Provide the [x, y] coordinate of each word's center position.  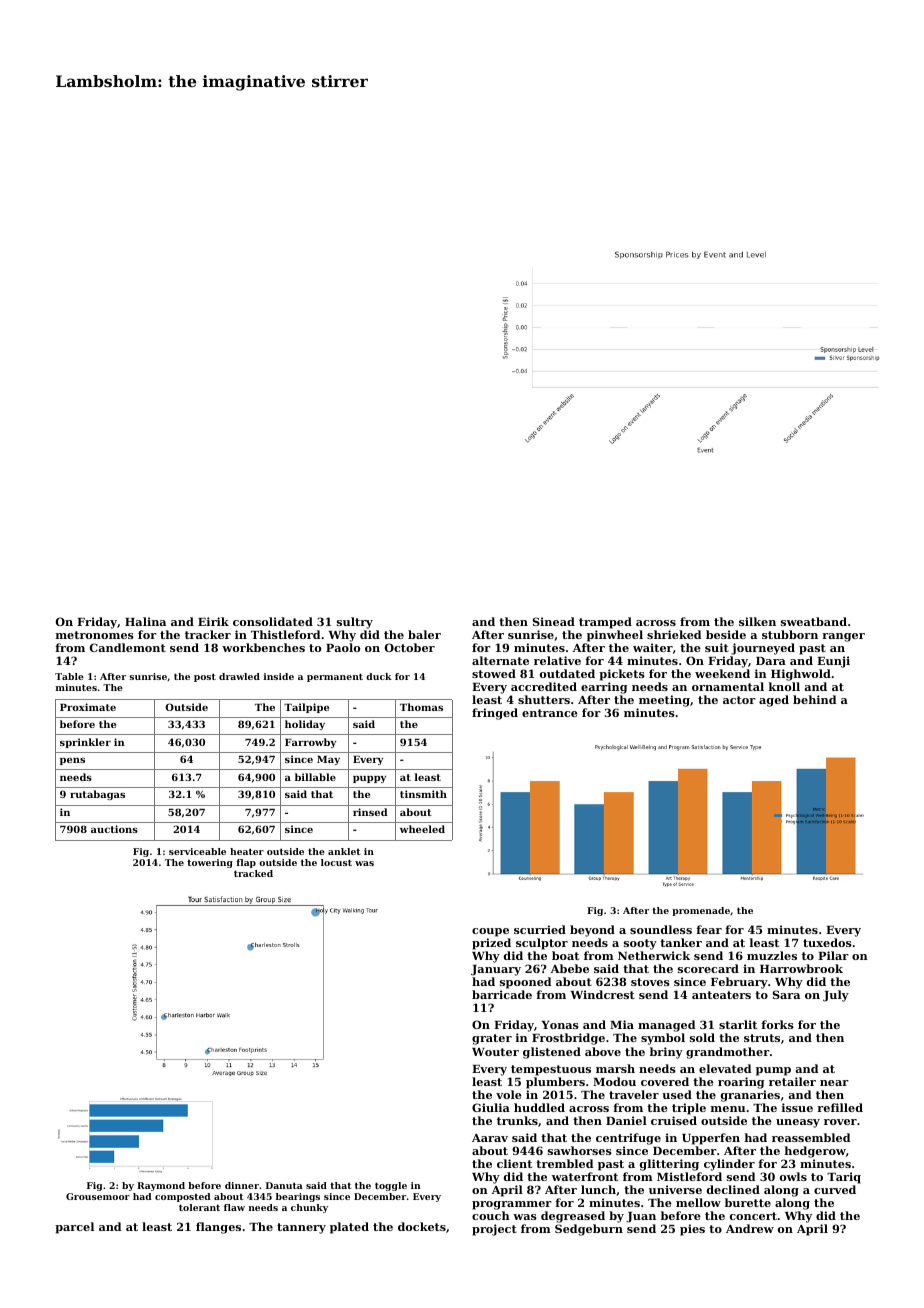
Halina [145, 621]
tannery [301, 1228]
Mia [622, 1024]
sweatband [814, 621]
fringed [495, 714]
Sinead [554, 621]
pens [72, 761]
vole [509, 1094]
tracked [253, 873]
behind [814, 699]
